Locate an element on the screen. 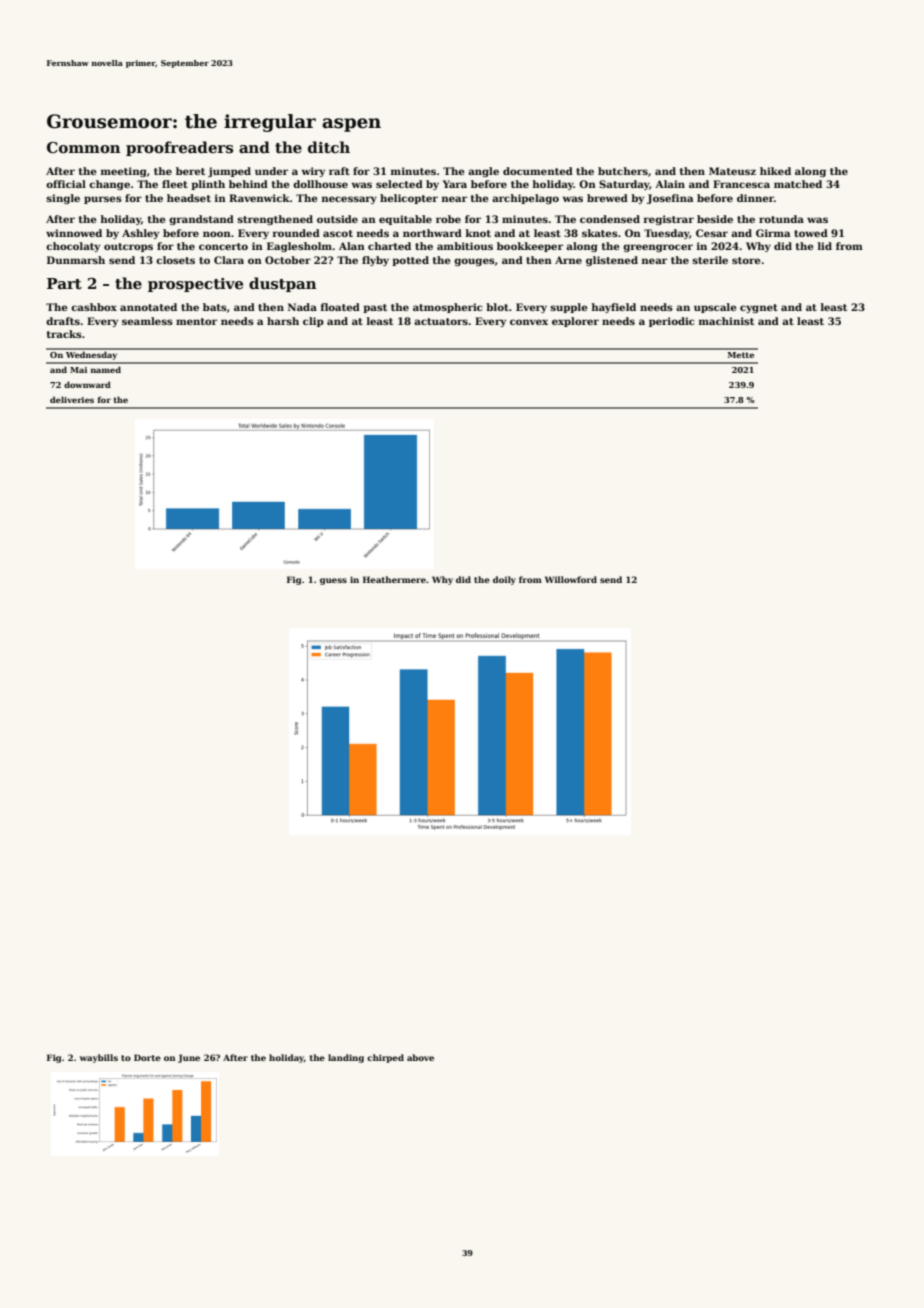 The width and height of the screenshot is (924, 1308). waybills is located at coordinates (99, 1058).
